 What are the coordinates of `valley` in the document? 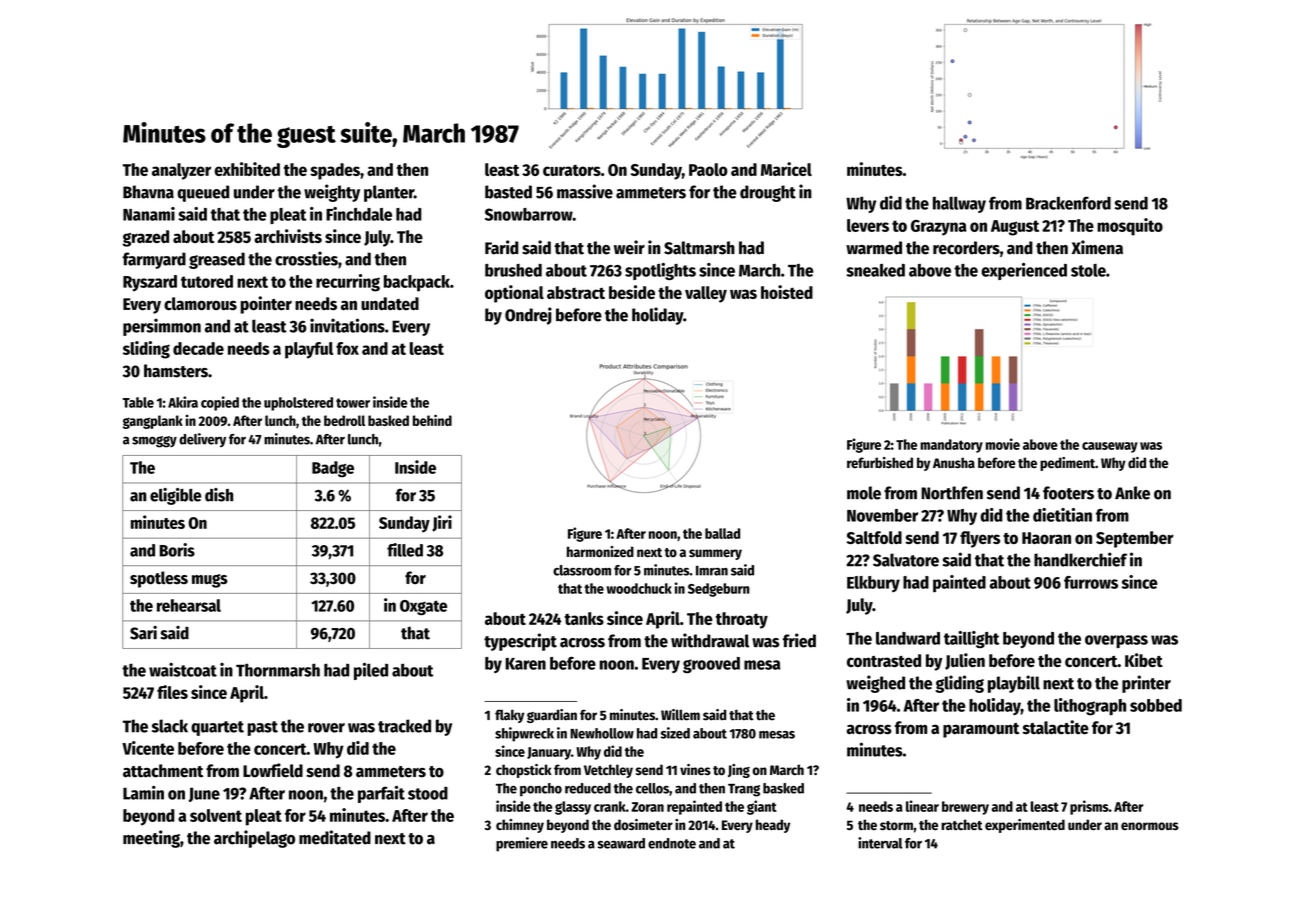 It's located at (706, 294).
